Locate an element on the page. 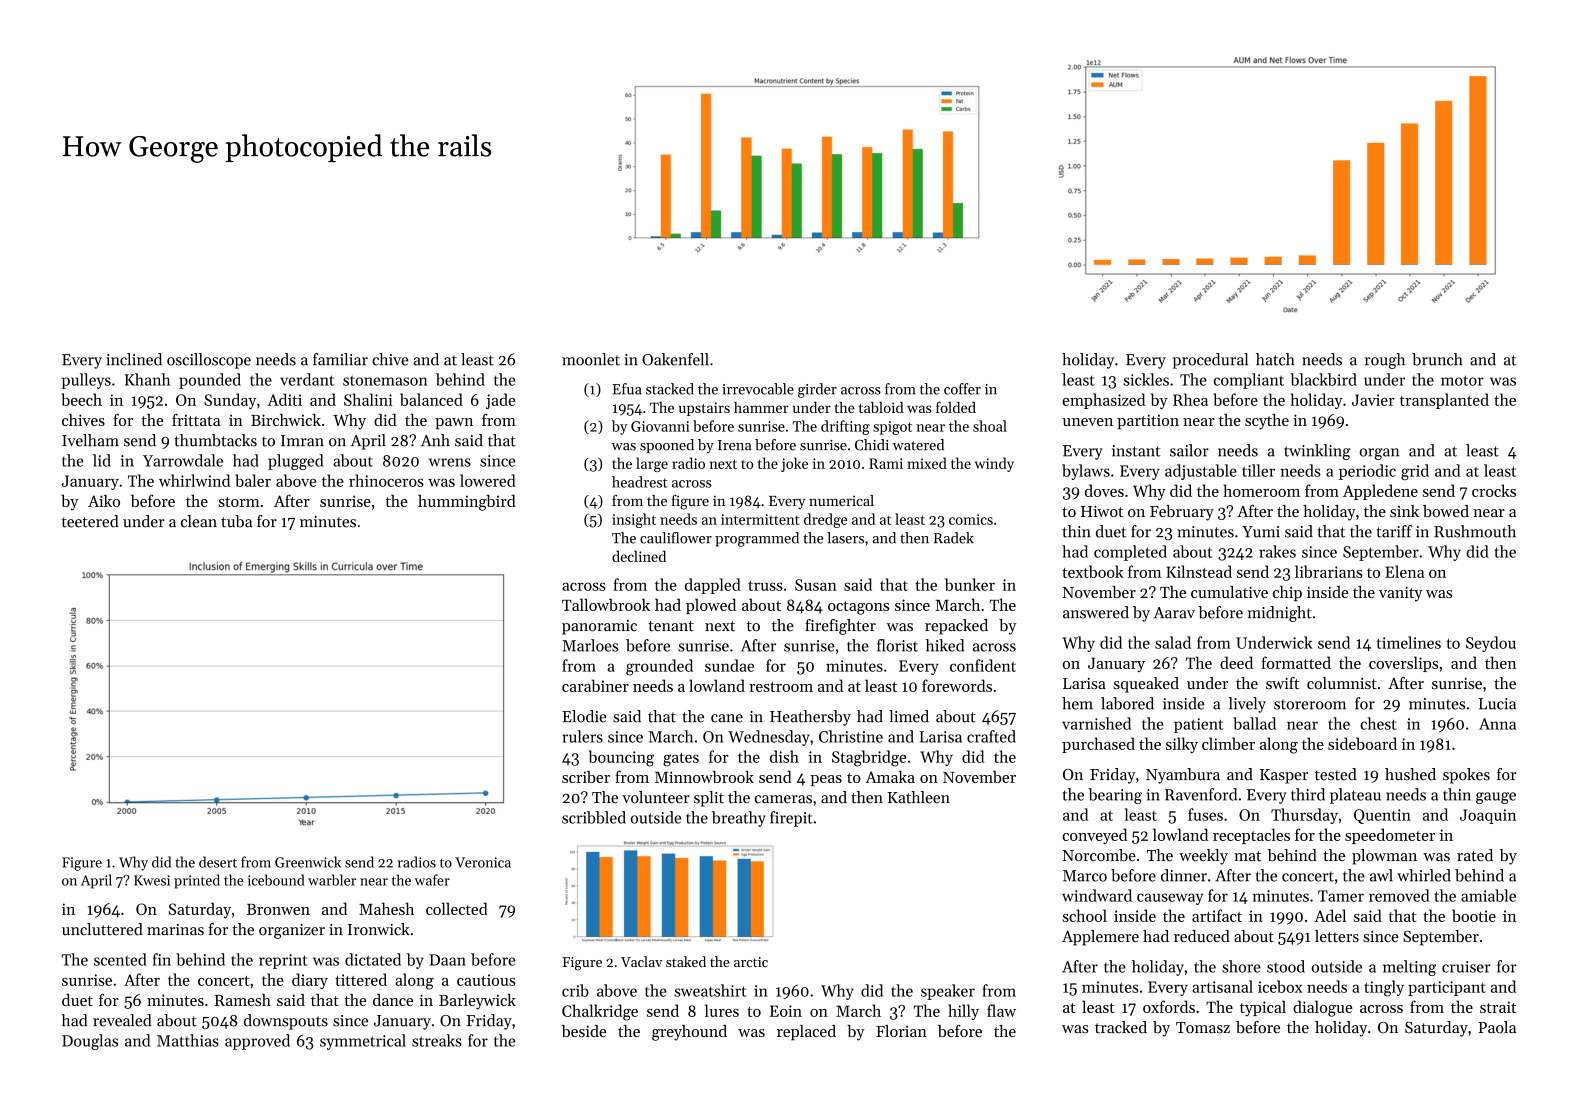  Oakenfell is located at coordinates (675, 359).
